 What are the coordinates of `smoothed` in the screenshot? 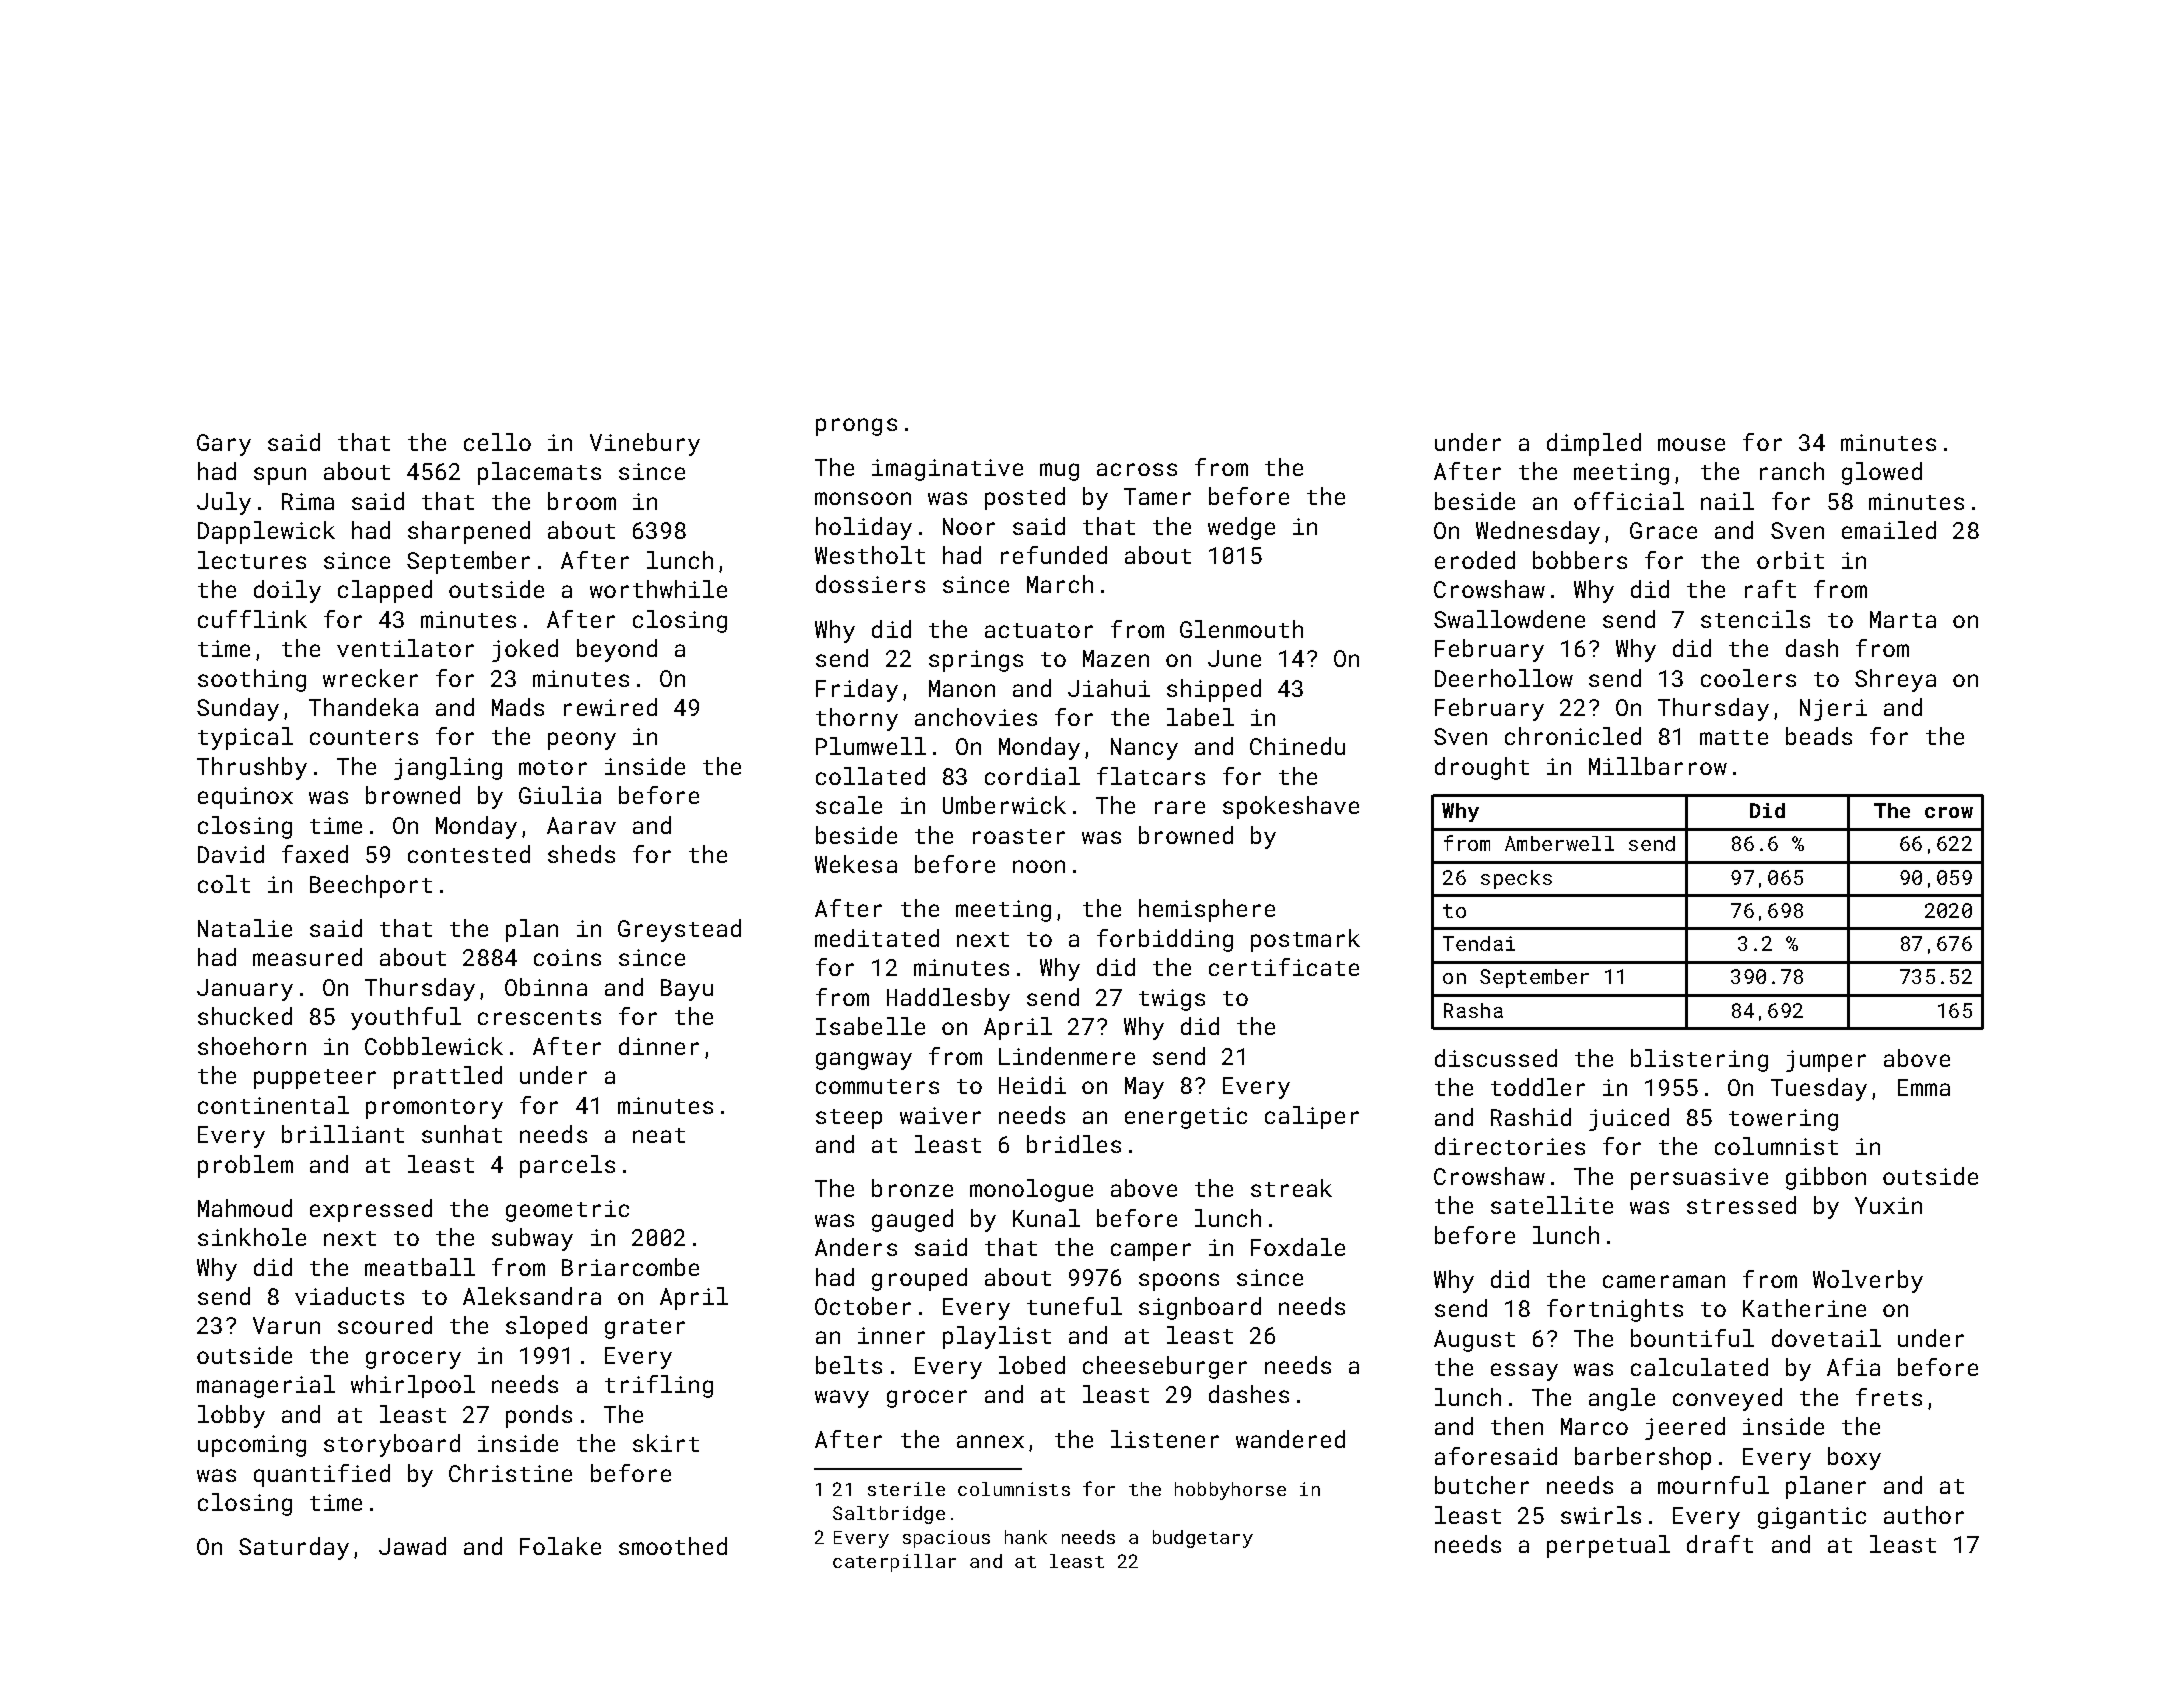 It's located at (673, 1546).
